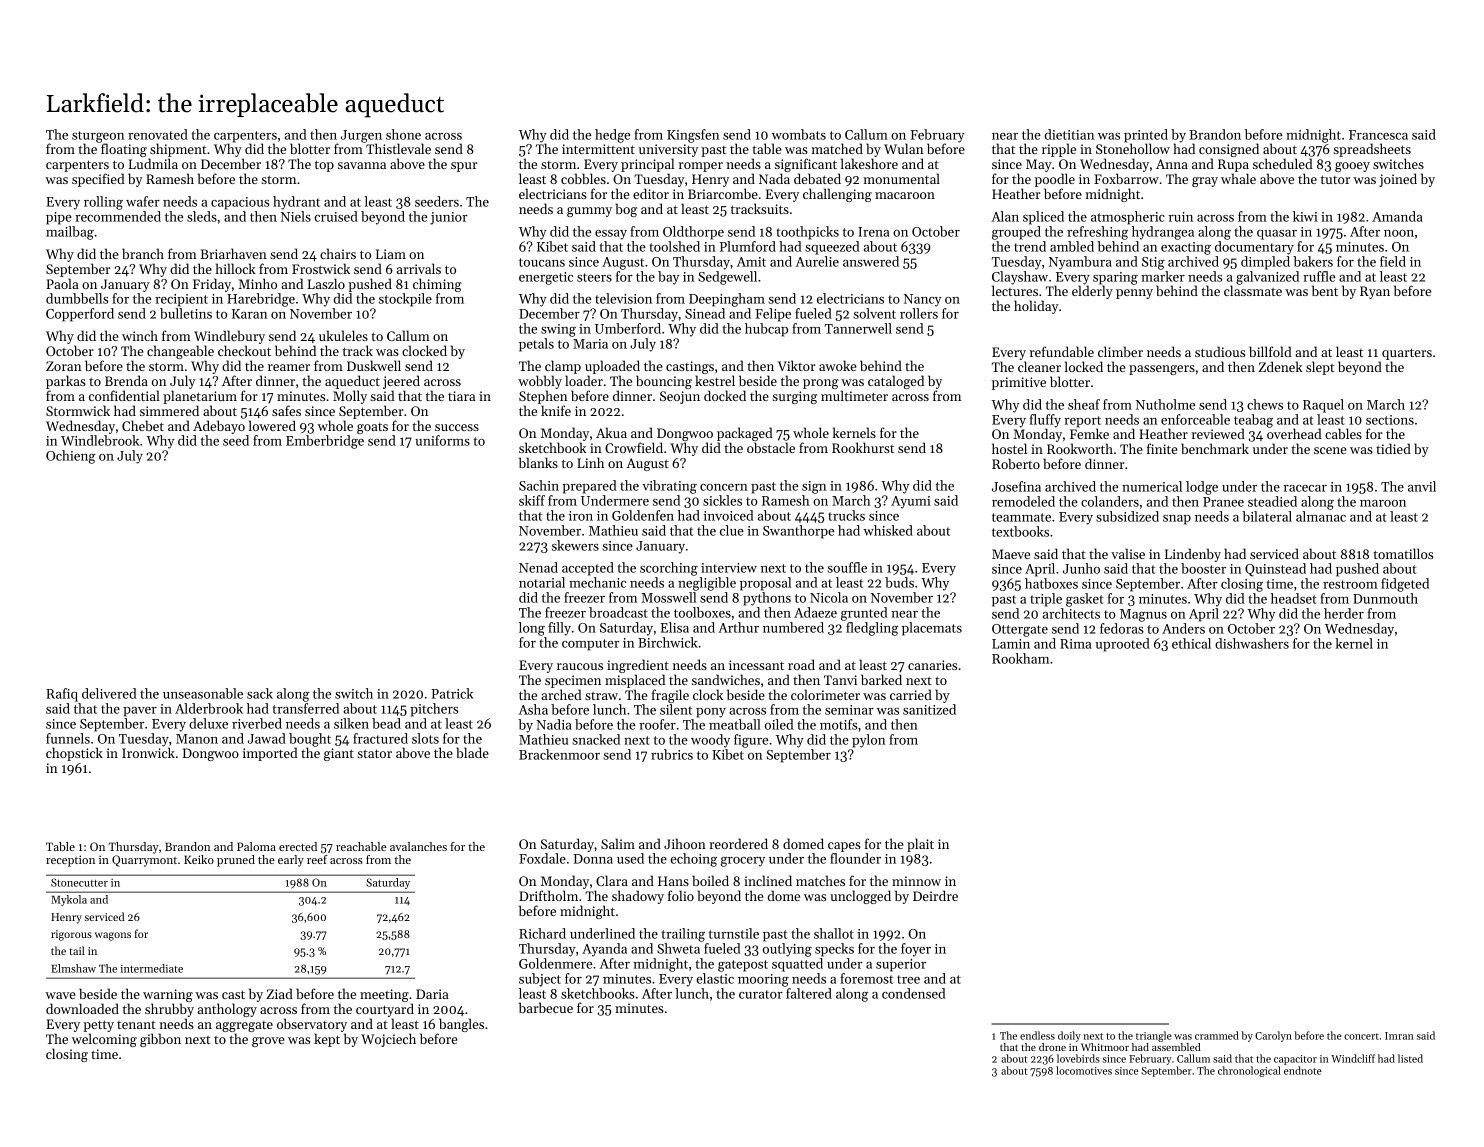  Describe the element at coordinates (911, 502) in the screenshot. I see `Ayumi` at that location.
